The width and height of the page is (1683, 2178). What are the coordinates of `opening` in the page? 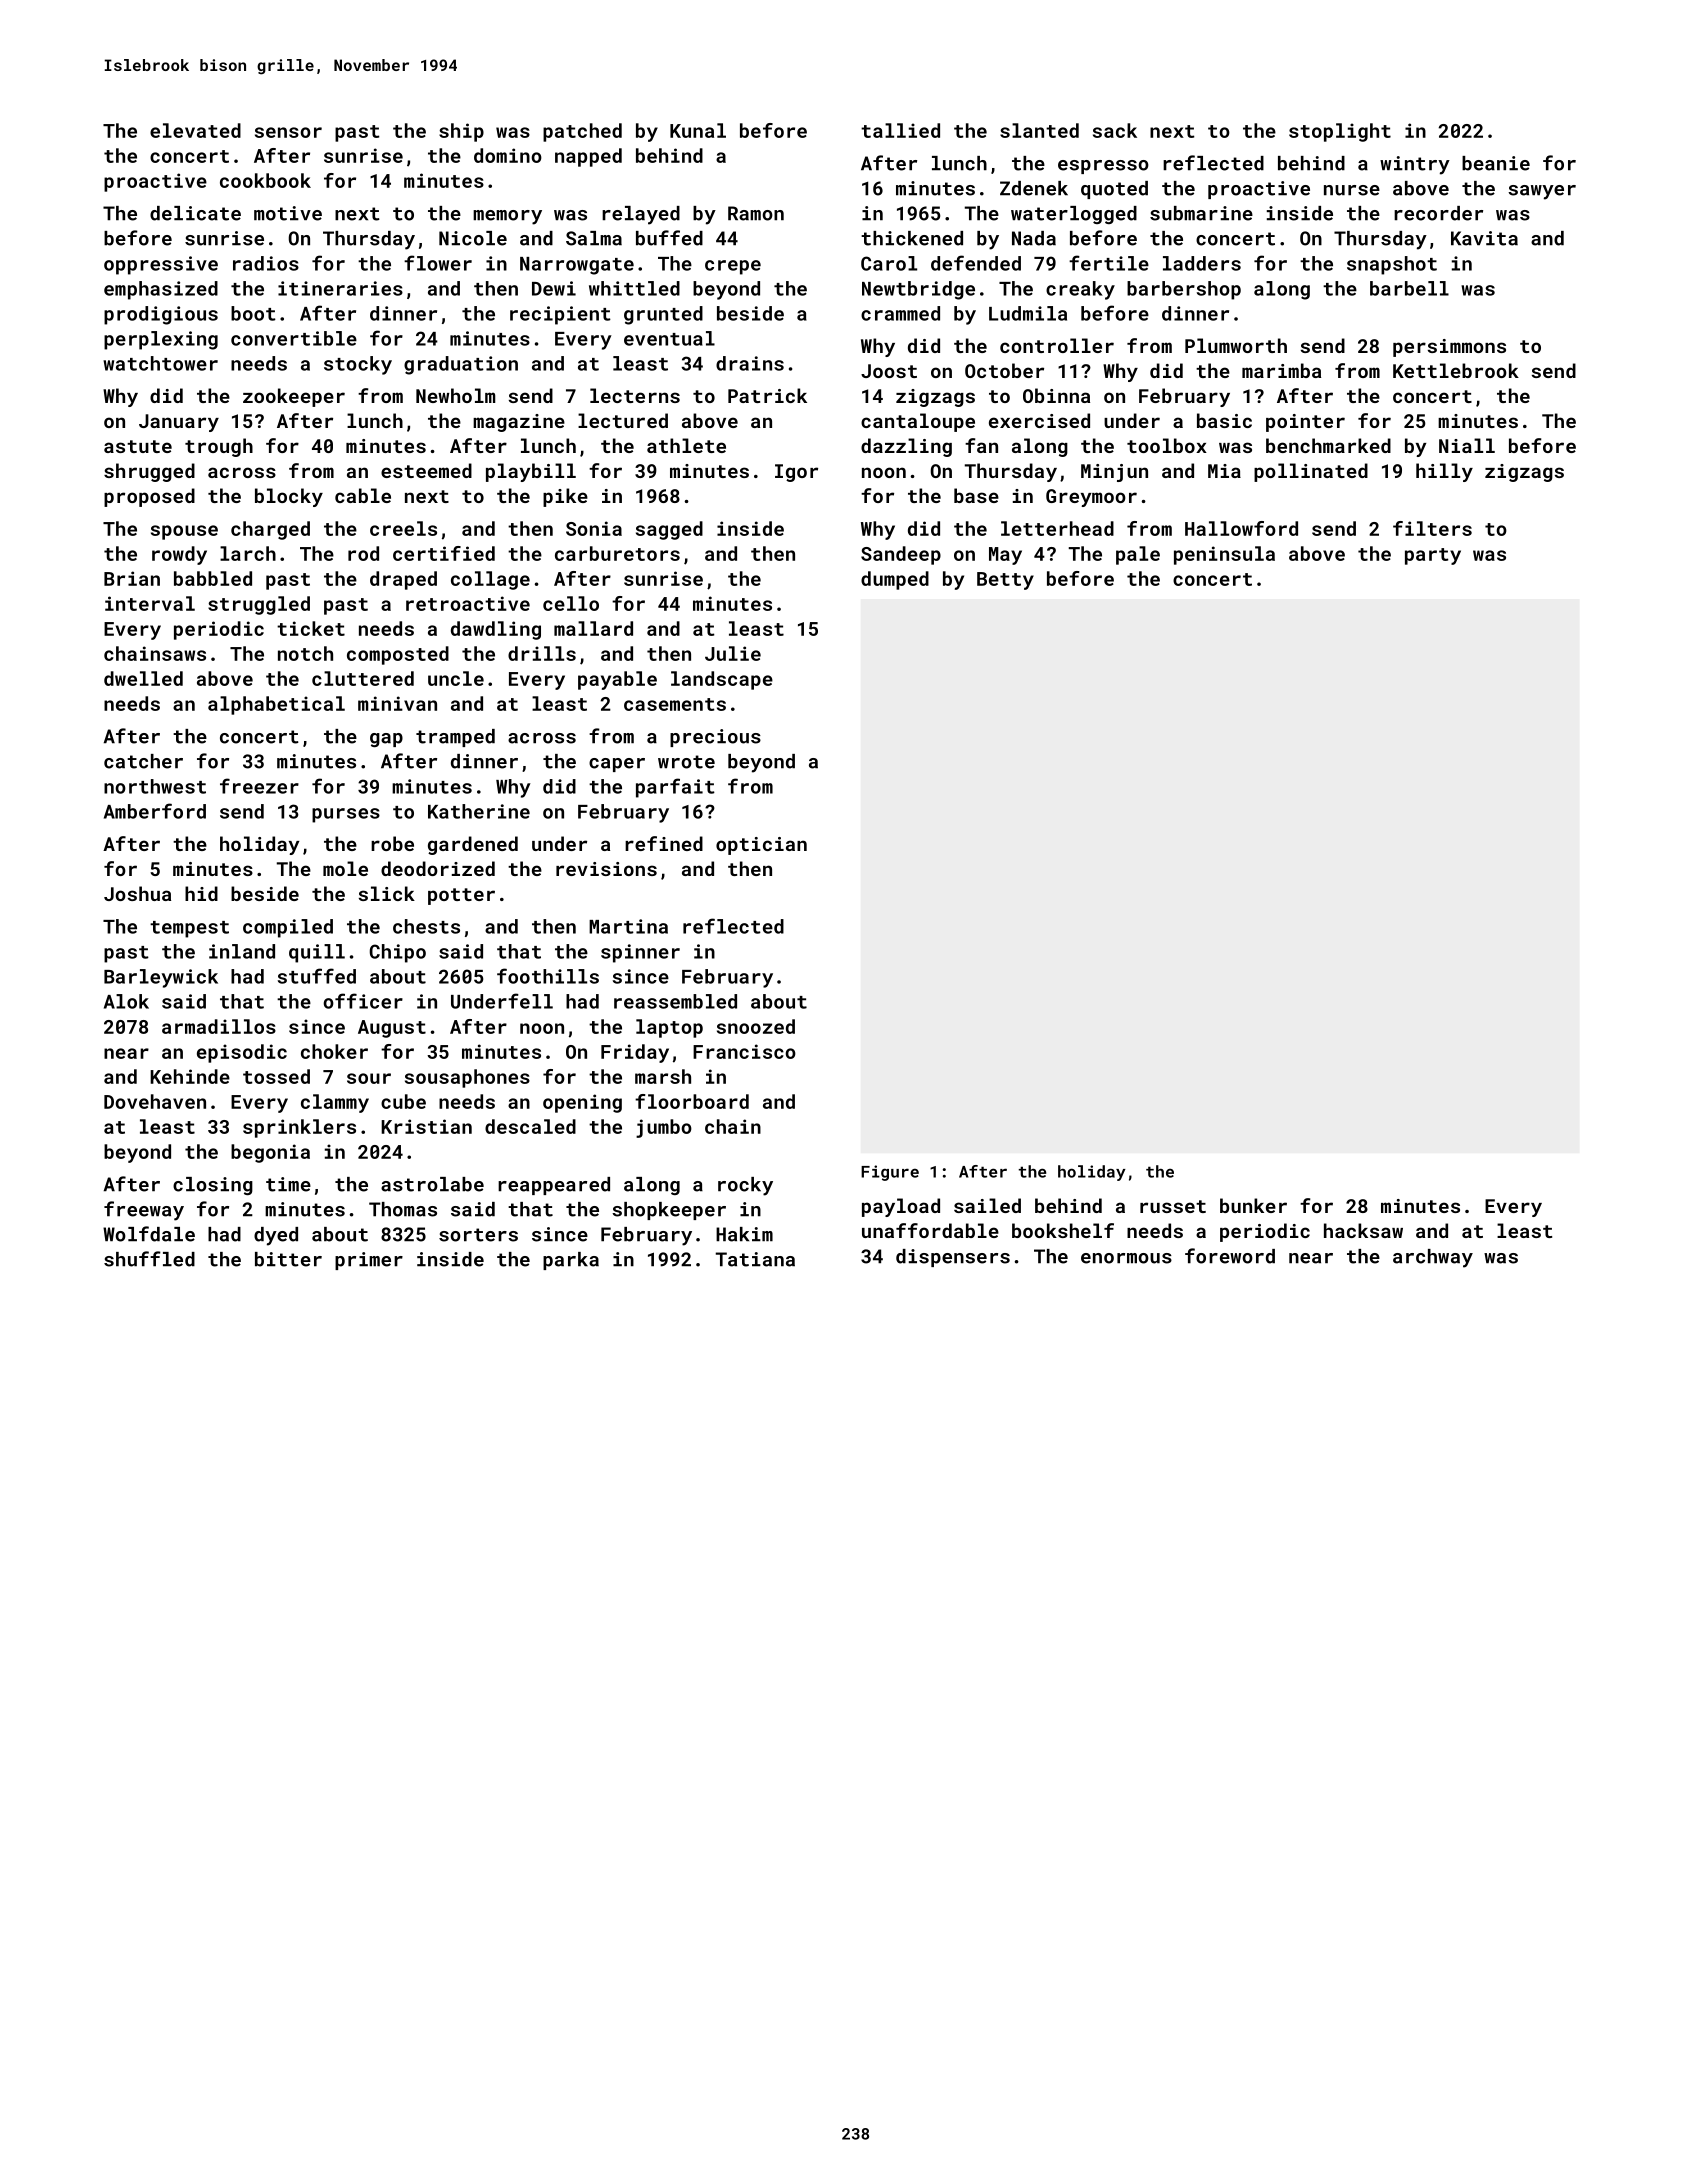 It's located at (582, 1103).
